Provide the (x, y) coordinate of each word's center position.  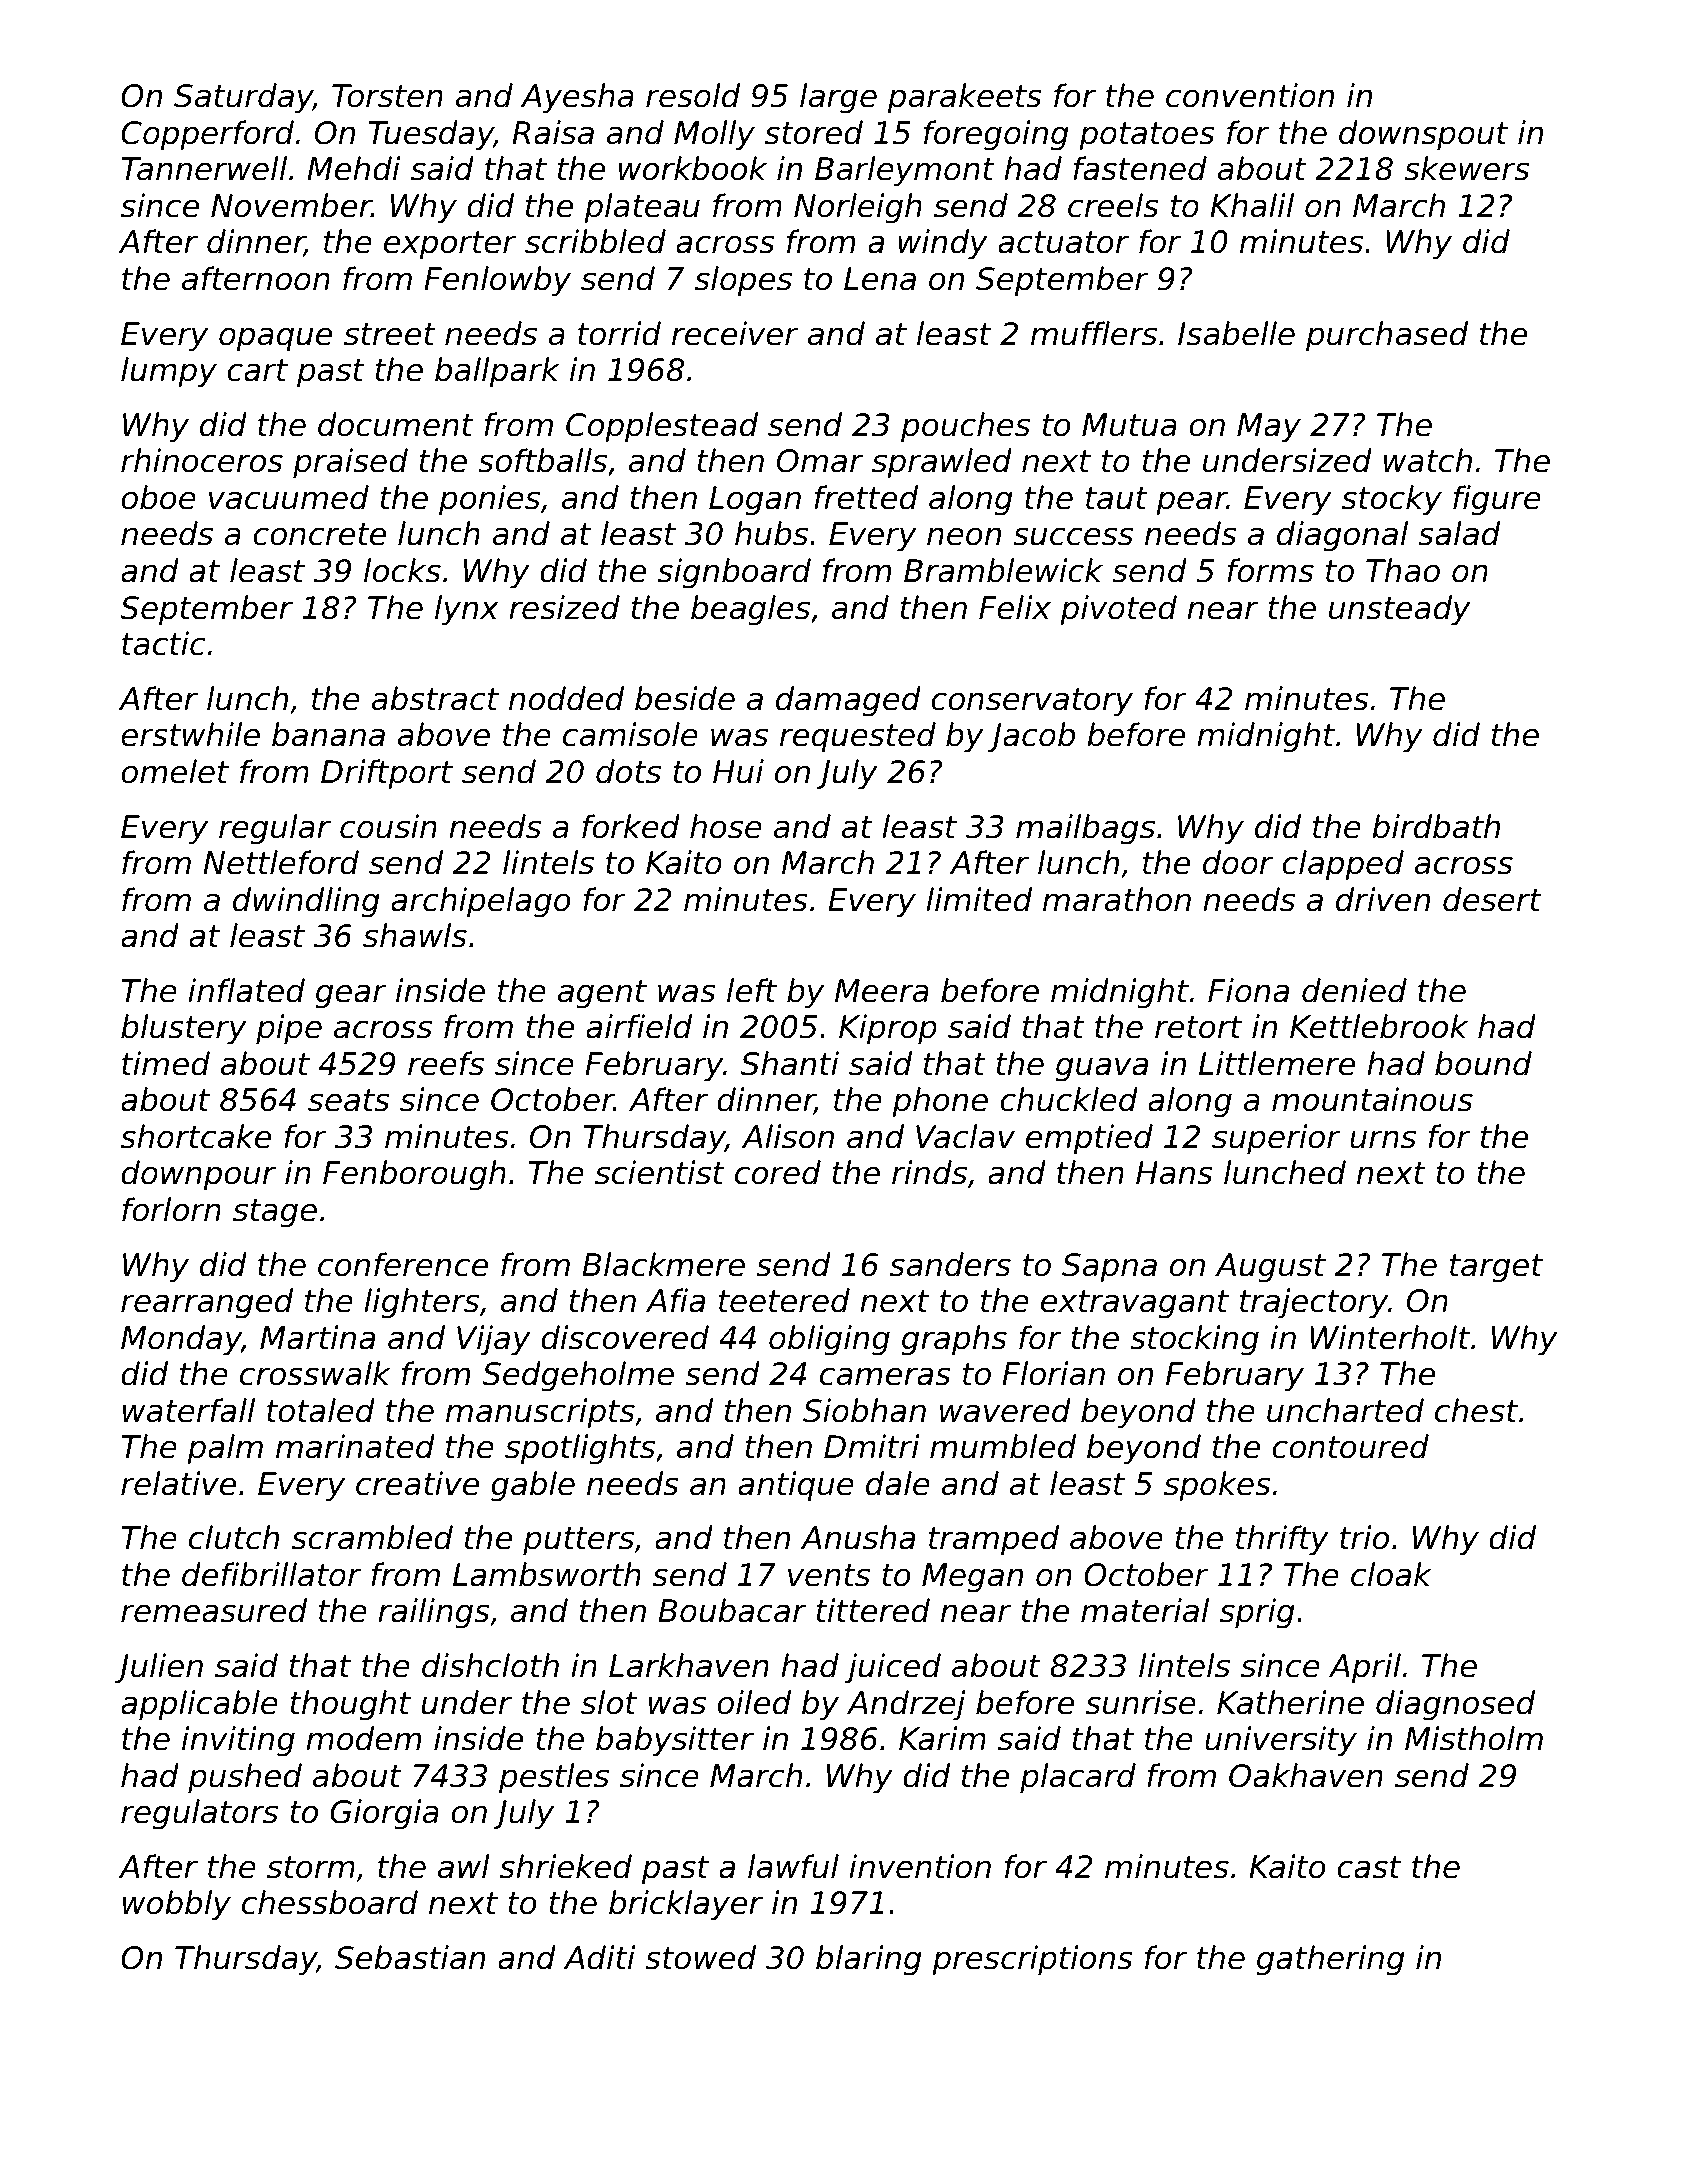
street (390, 334)
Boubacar (732, 1610)
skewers (1467, 168)
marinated (355, 1446)
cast (1369, 1867)
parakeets (965, 98)
